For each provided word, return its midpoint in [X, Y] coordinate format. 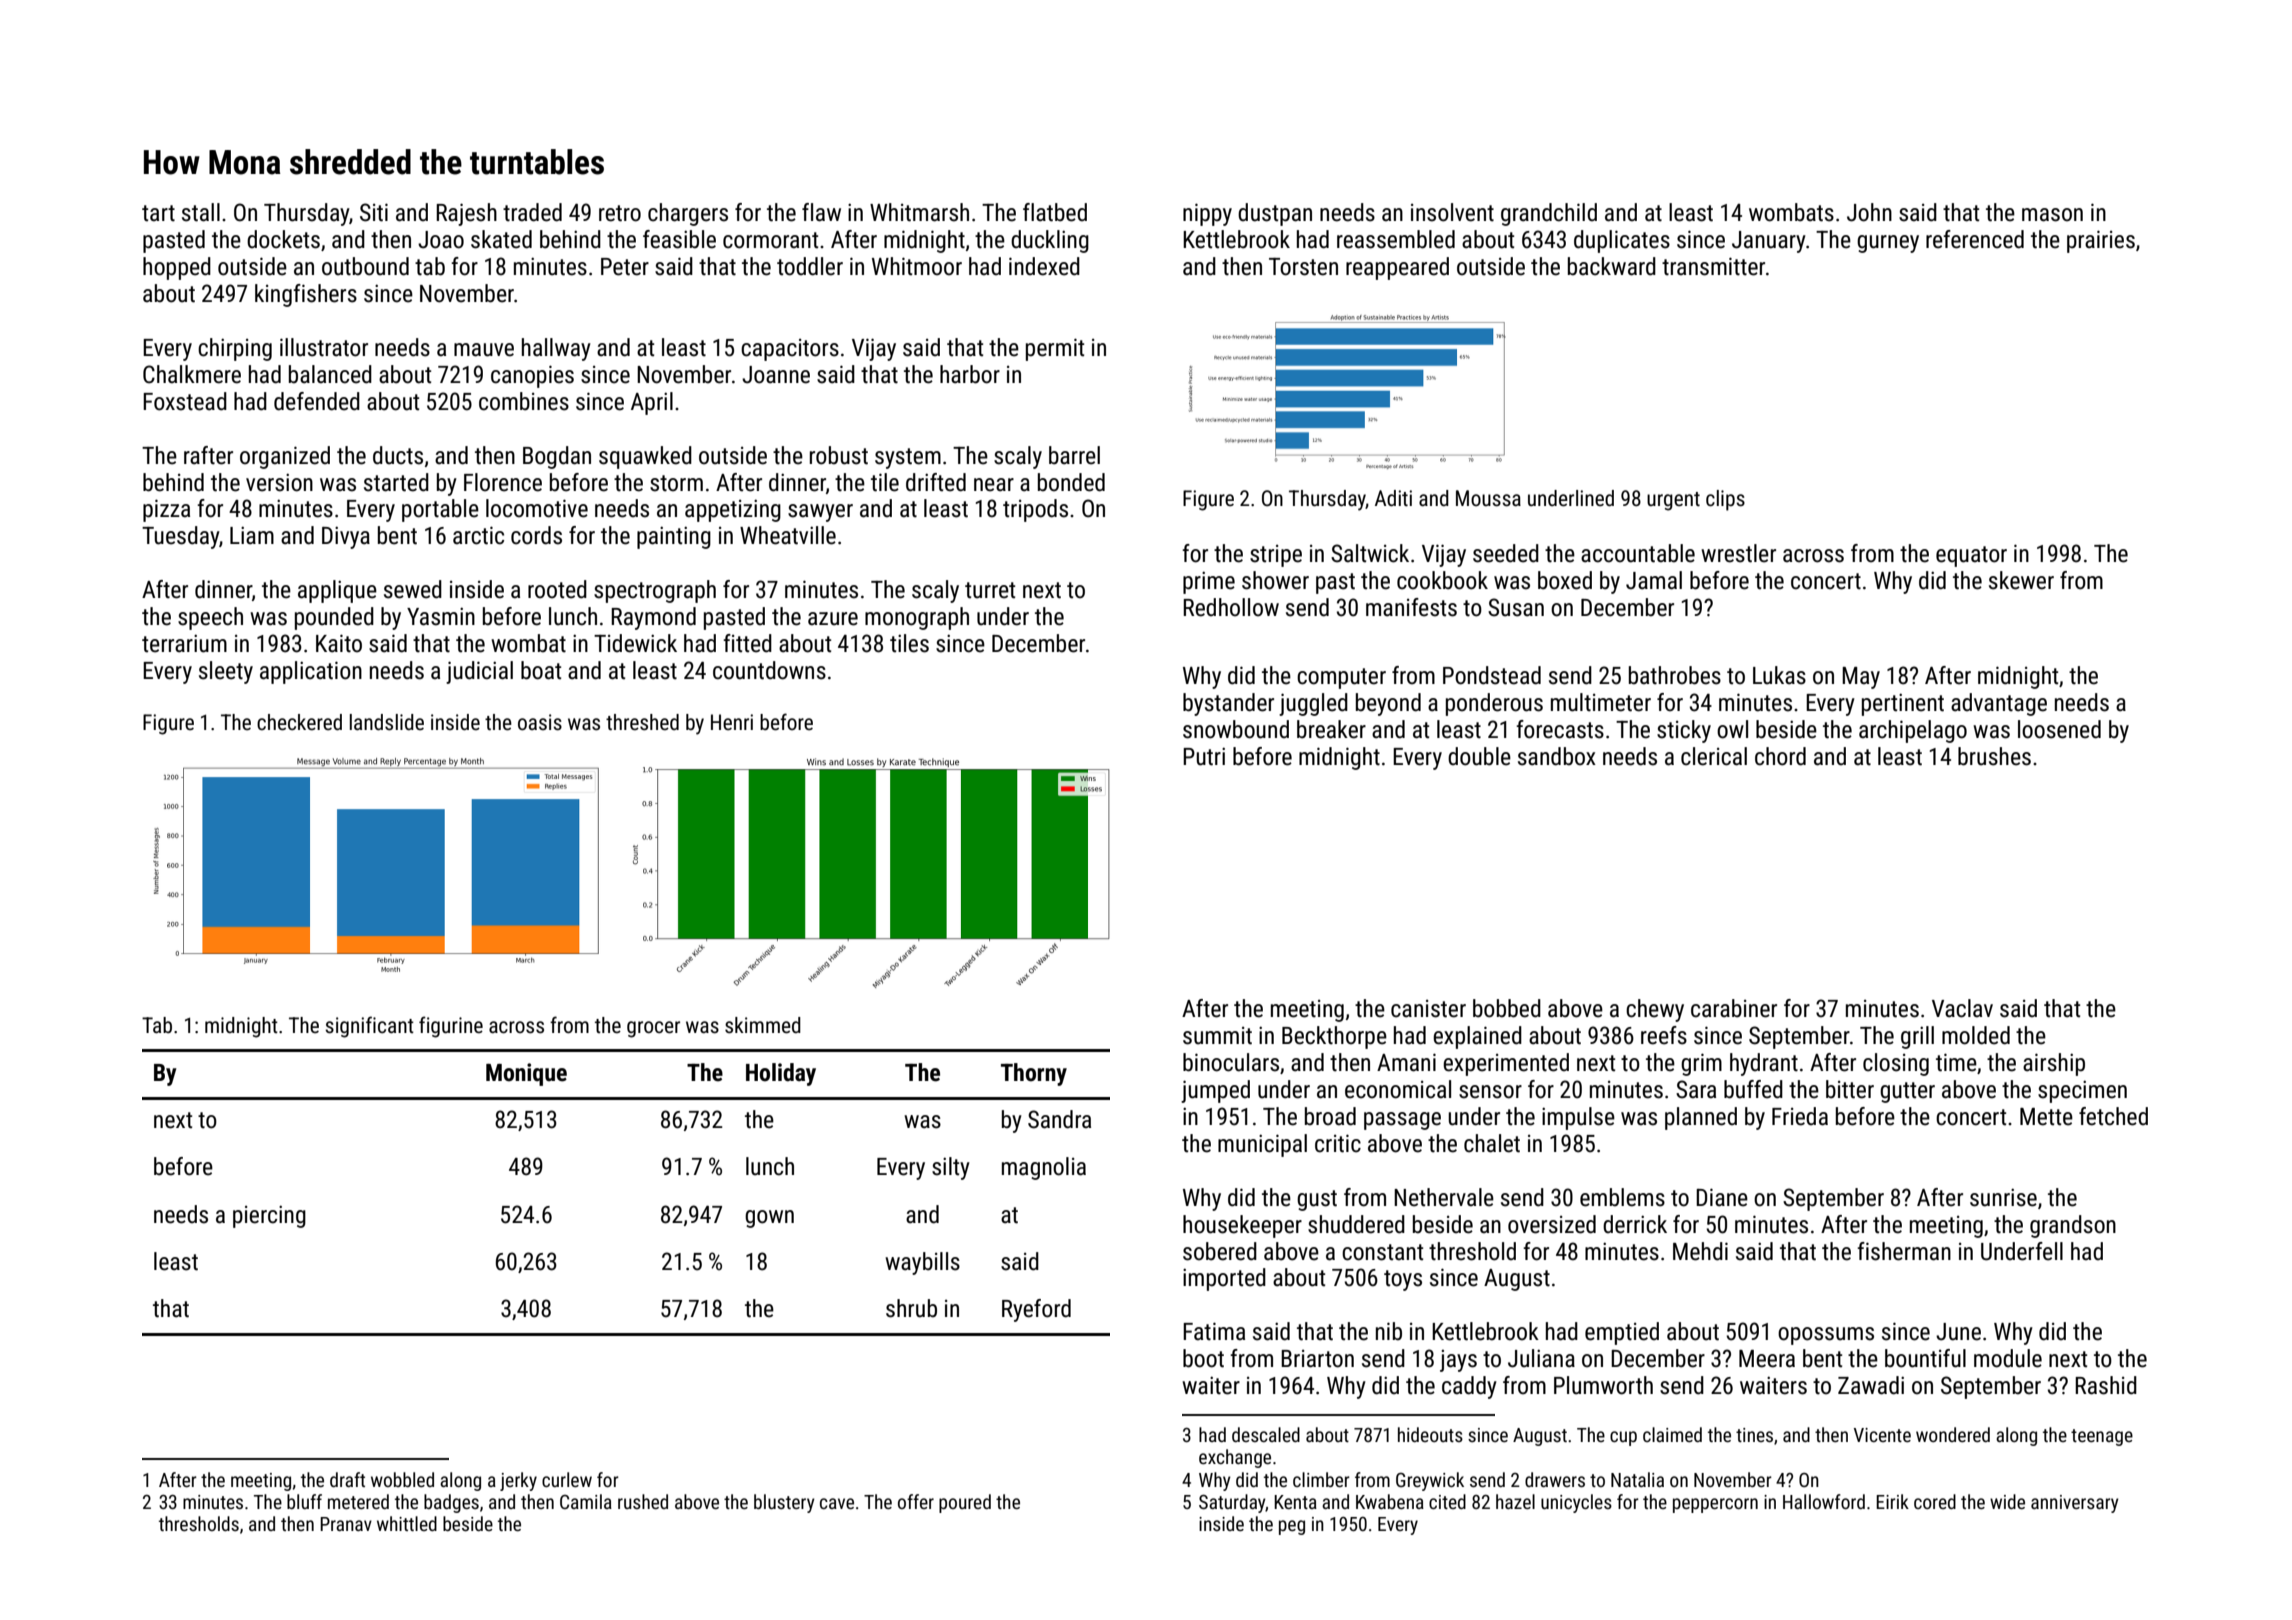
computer [1341, 678]
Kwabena [1390, 1501]
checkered [299, 722]
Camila [586, 1501]
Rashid [2106, 1385]
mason [2052, 215]
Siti [374, 212]
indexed [1044, 266]
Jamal [1654, 580]
